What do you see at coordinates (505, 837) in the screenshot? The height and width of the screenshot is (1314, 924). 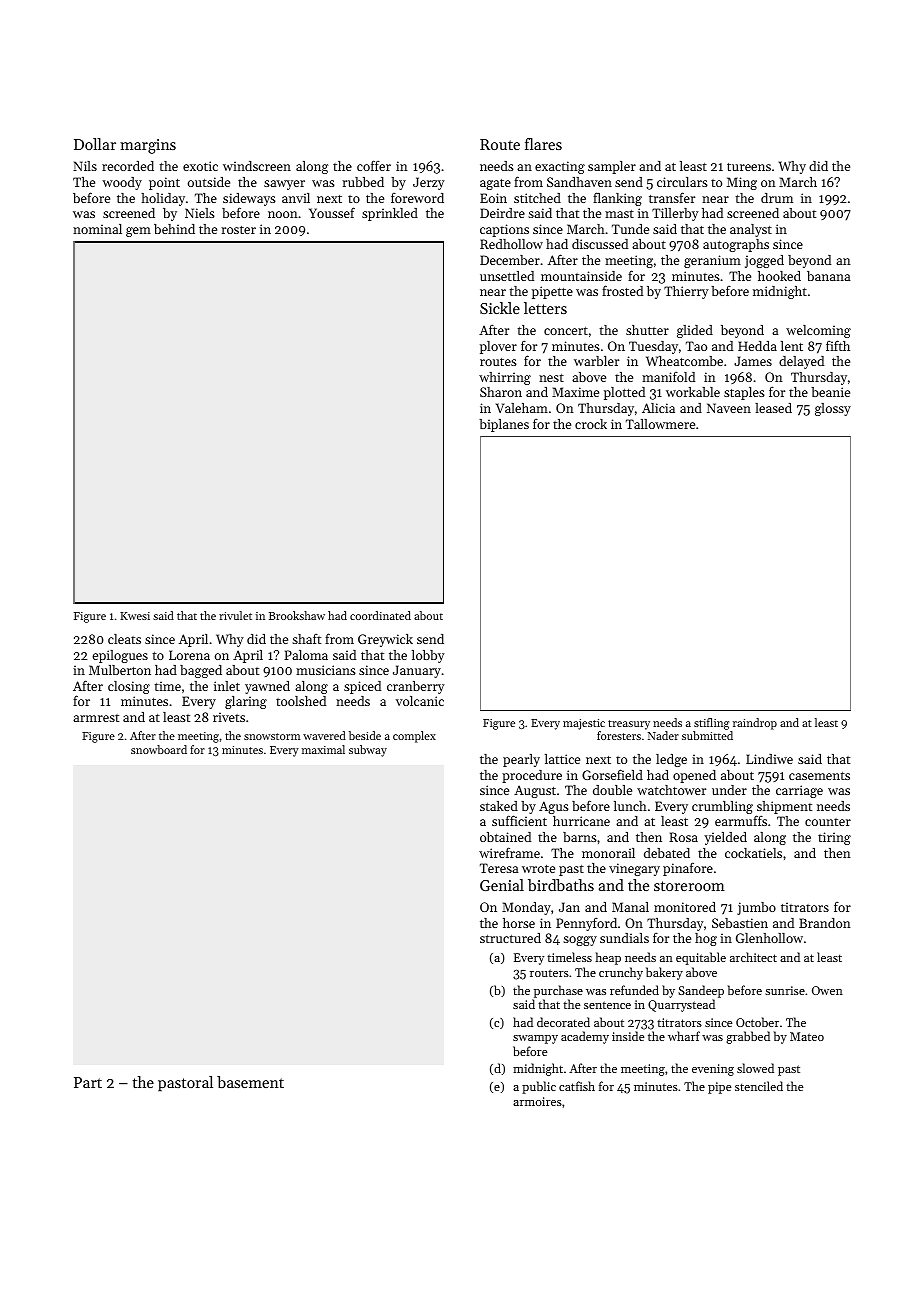 I see `obtained` at bounding box center [505, 837].
